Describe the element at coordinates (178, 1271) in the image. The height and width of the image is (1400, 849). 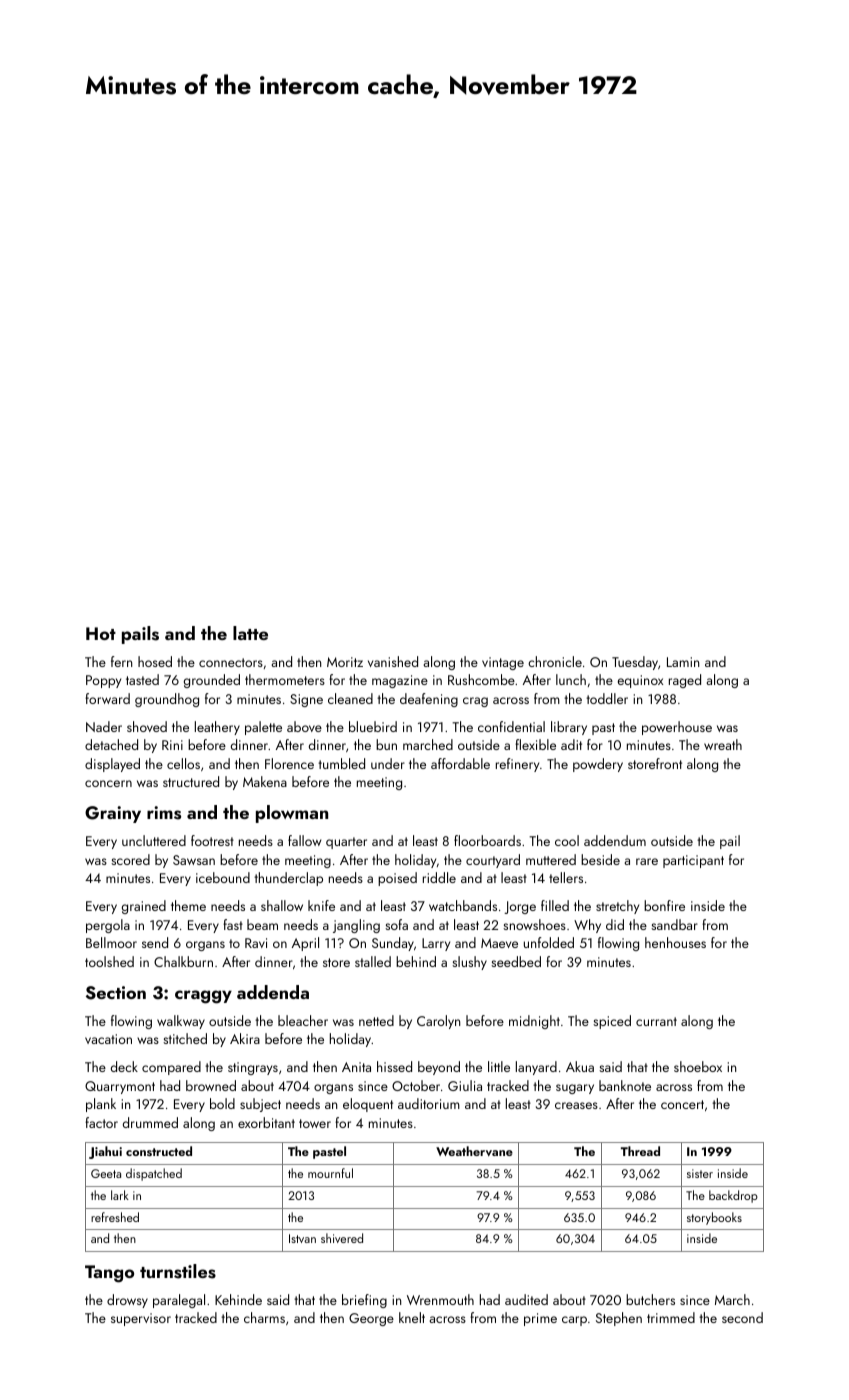
I see `turnstiles` at that location.
